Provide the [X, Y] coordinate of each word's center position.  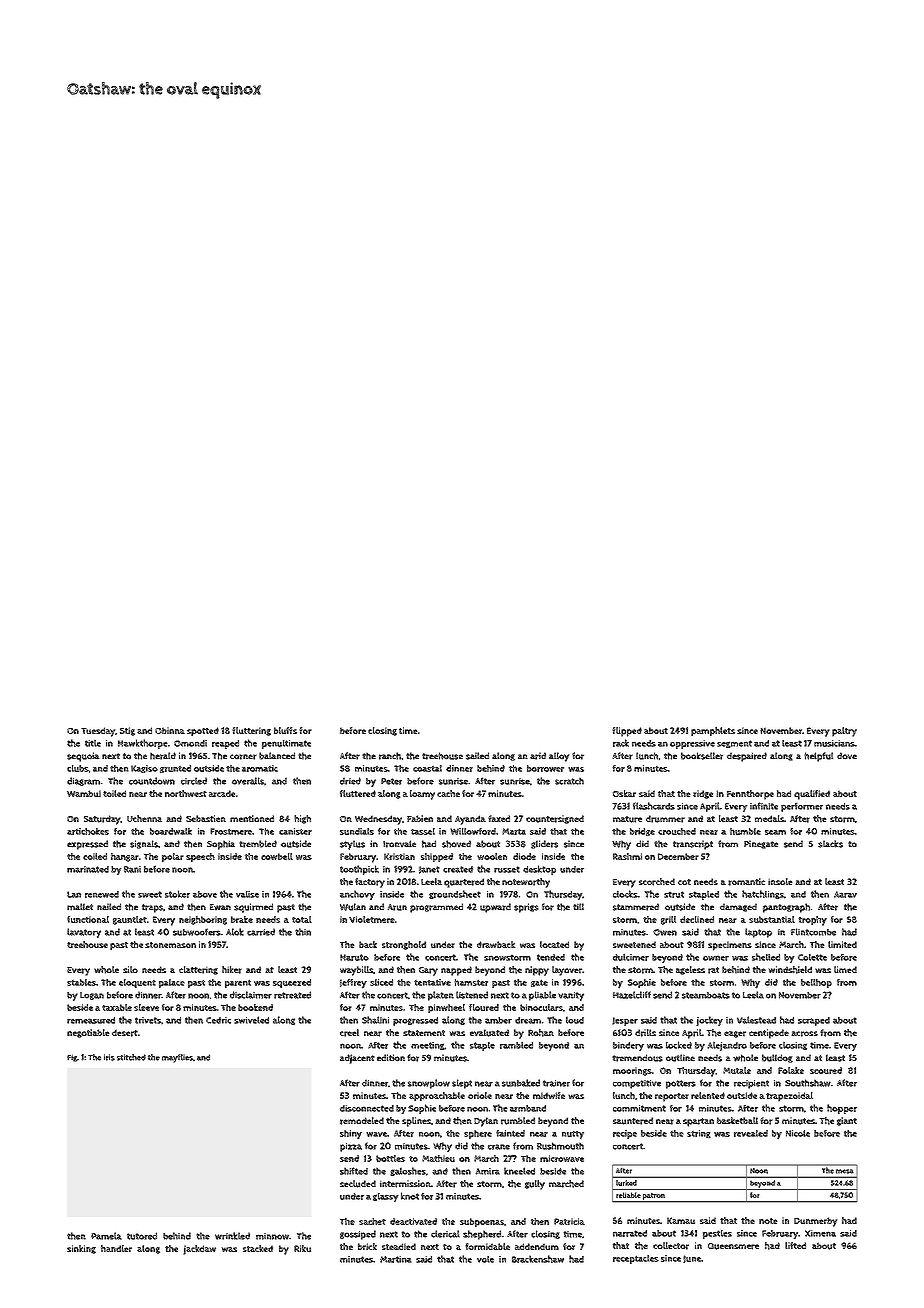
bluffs [285, 730]
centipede [769, 1034]
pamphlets [713, 732]
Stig [127, 731]
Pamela [106, 1236]
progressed [415, 1021]
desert [125, 1033]
